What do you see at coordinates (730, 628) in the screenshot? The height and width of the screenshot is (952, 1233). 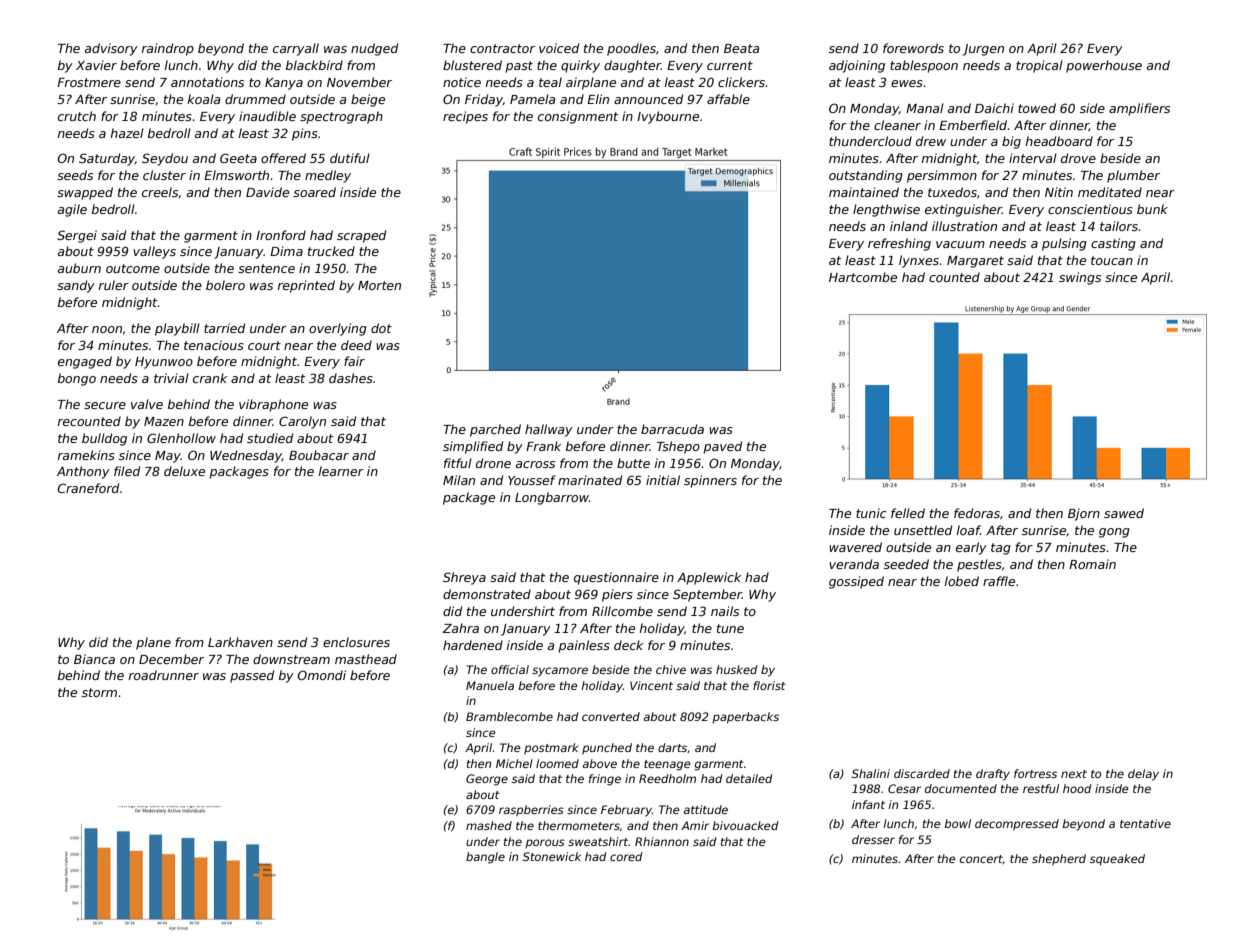 I see `tune` at bounding box center [730, 628].
